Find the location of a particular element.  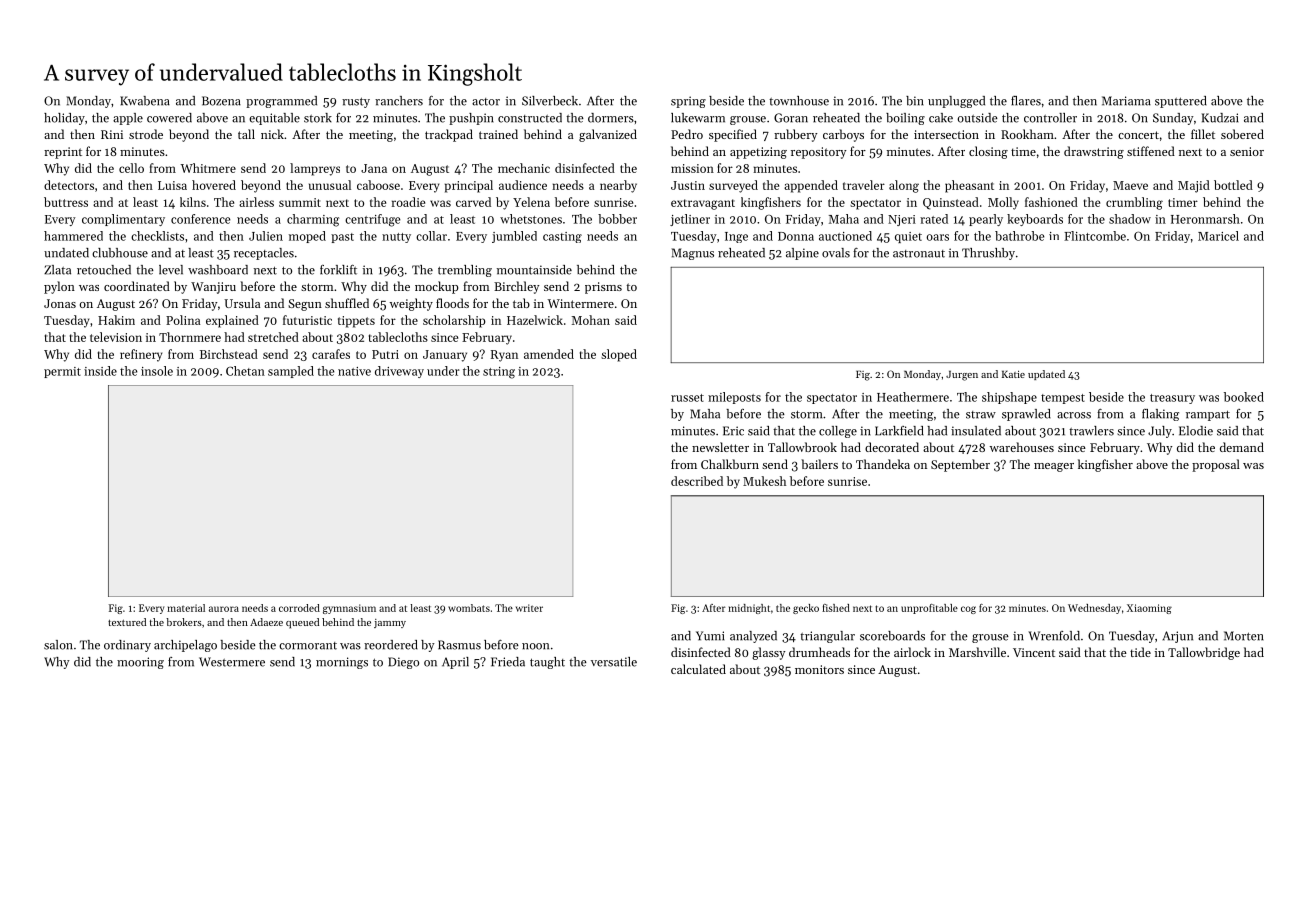

apple is located at coordinates (128, 119).
